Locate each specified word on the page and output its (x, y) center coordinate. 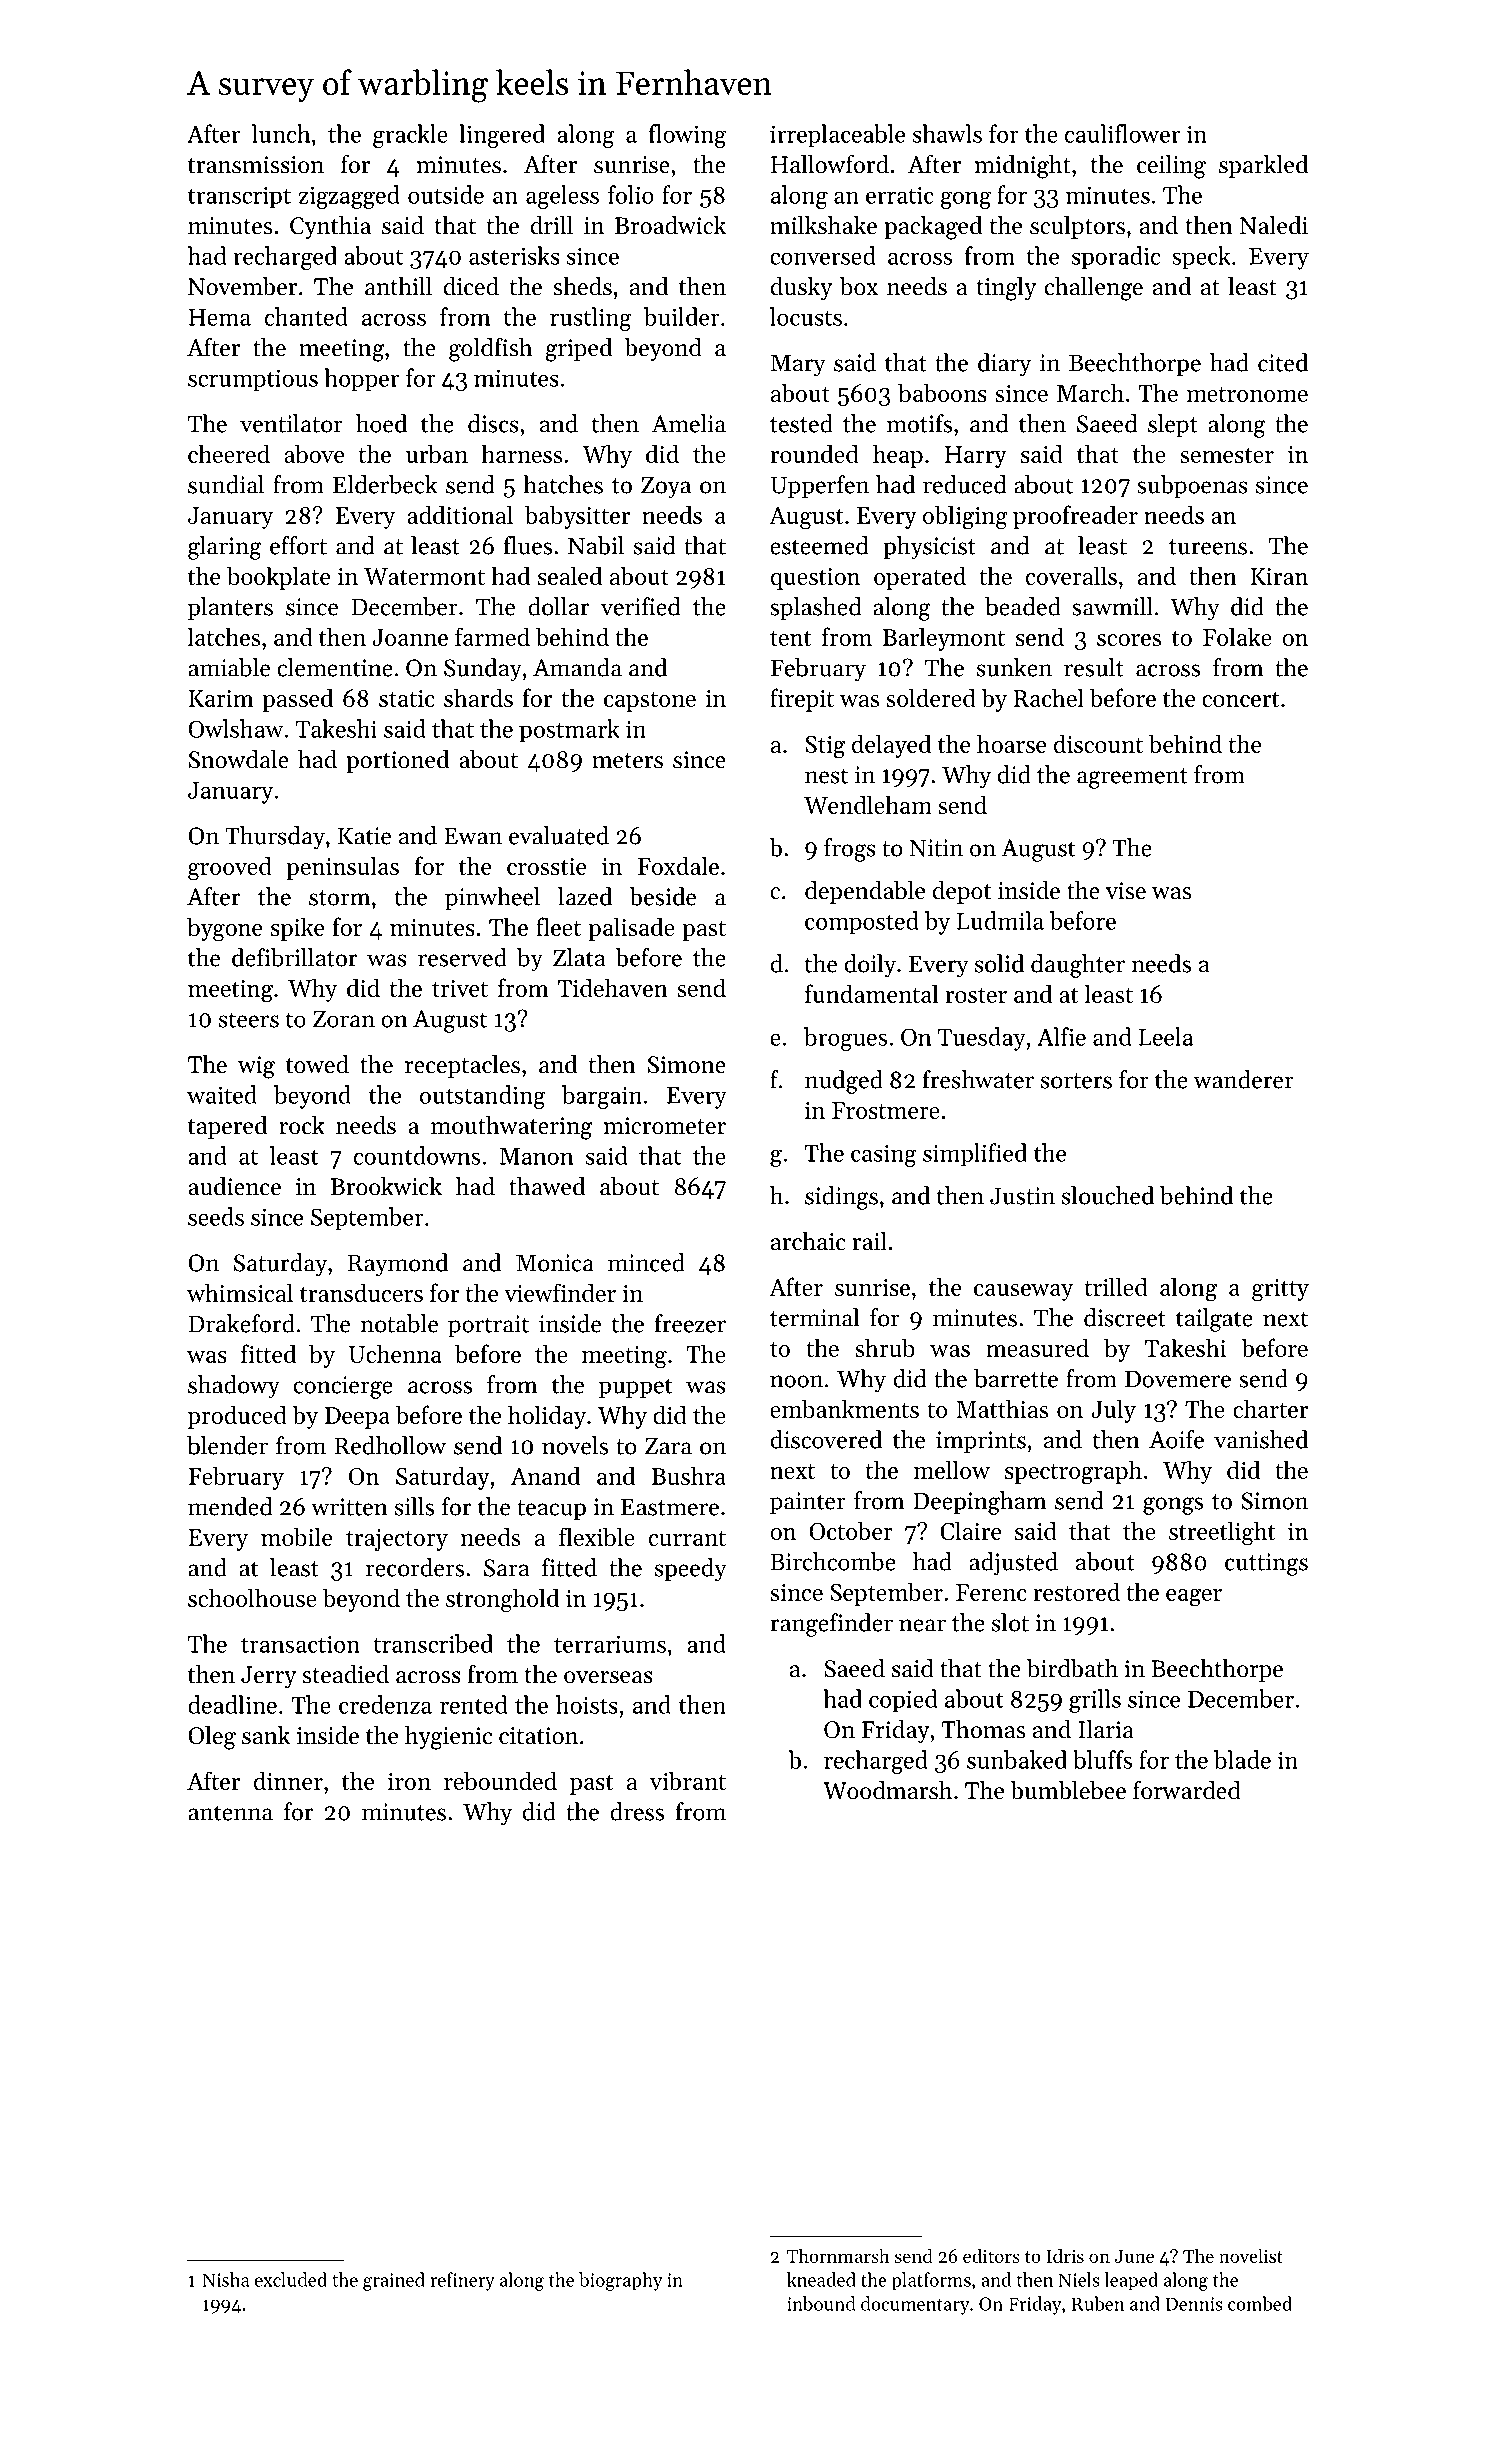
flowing (687, 136)
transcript (239, 198)
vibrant (688, 1780)
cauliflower (1122, 133)
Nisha (226, 2279)
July (1113, 1411)
